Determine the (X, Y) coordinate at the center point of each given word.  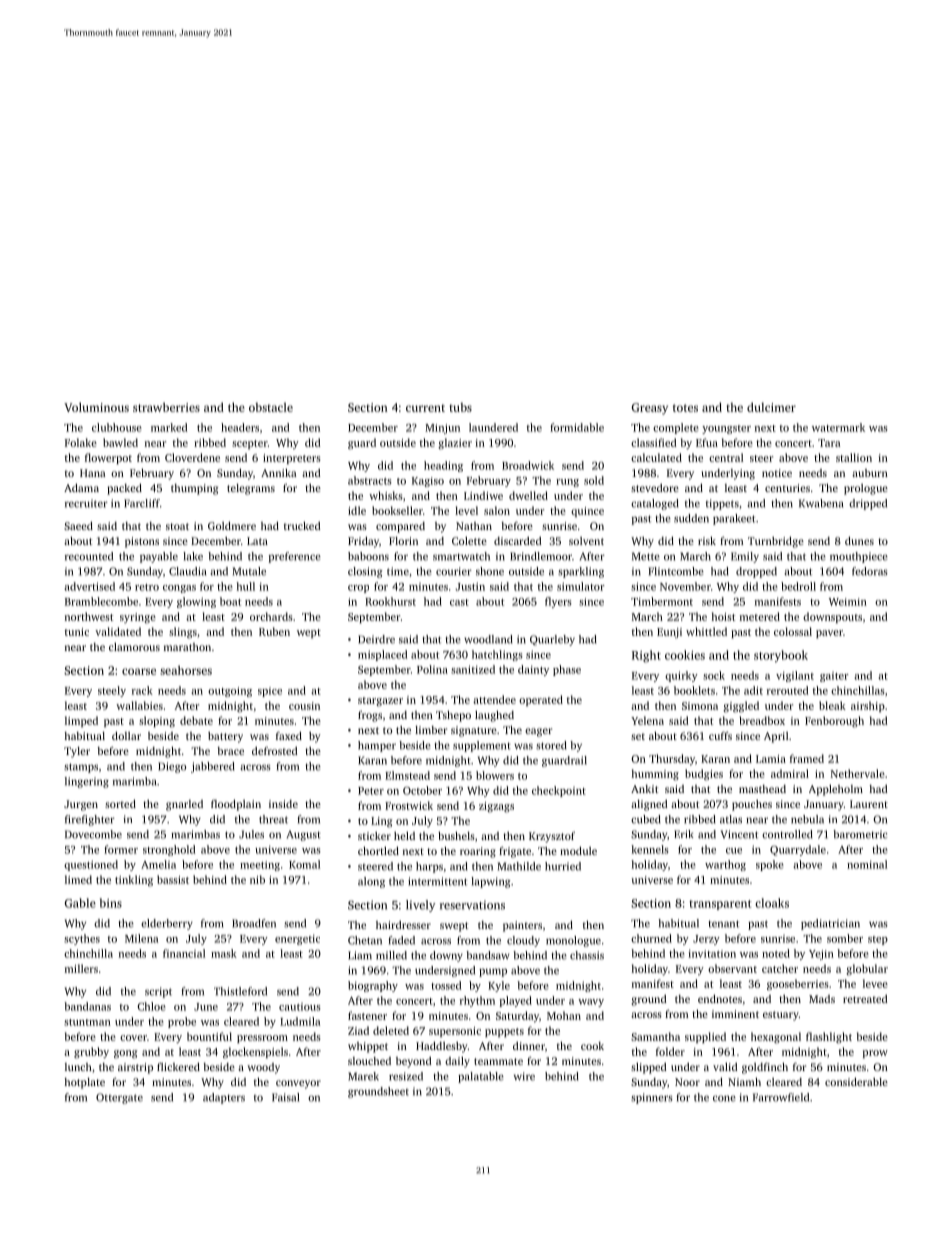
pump (493, 972)
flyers (558, 602)
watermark (838, 427)
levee (875, 983)
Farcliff (142, 503)
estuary (781, 1016)
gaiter (834, 677)
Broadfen (254, 923)
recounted (89, 556)
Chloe (151, 1006)
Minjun (442, 429)
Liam (360, 955)
